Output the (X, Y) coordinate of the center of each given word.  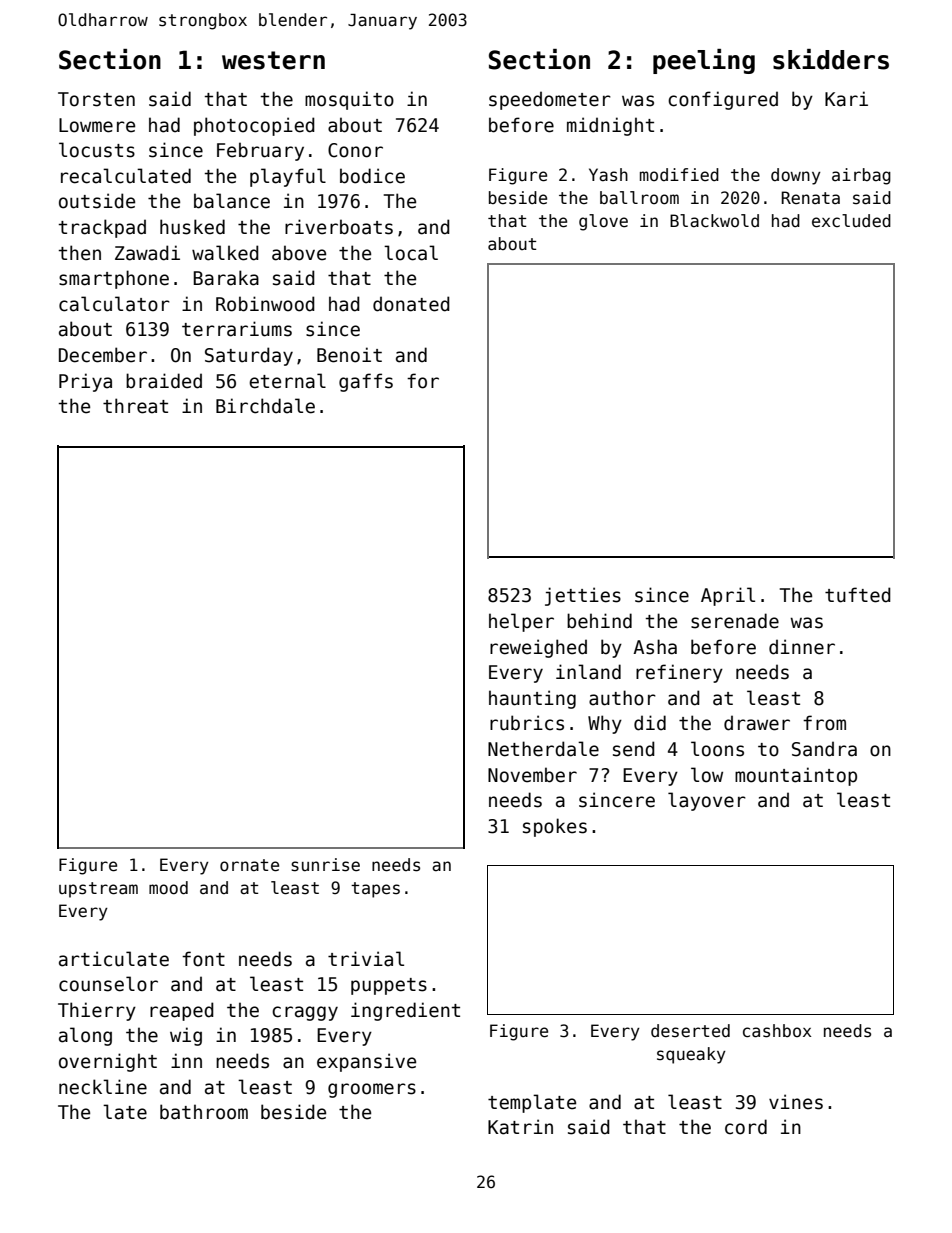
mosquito (349, 100)
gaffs (366, 382)
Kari (846, 99)
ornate (249, 865)
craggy (305, 1013)
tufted (858, 595)
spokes (555, 827)
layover (707, 801)
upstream (98, 890)
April (728, 596)
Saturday (249, 356)
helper (521, 622)
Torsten (96, 99)
